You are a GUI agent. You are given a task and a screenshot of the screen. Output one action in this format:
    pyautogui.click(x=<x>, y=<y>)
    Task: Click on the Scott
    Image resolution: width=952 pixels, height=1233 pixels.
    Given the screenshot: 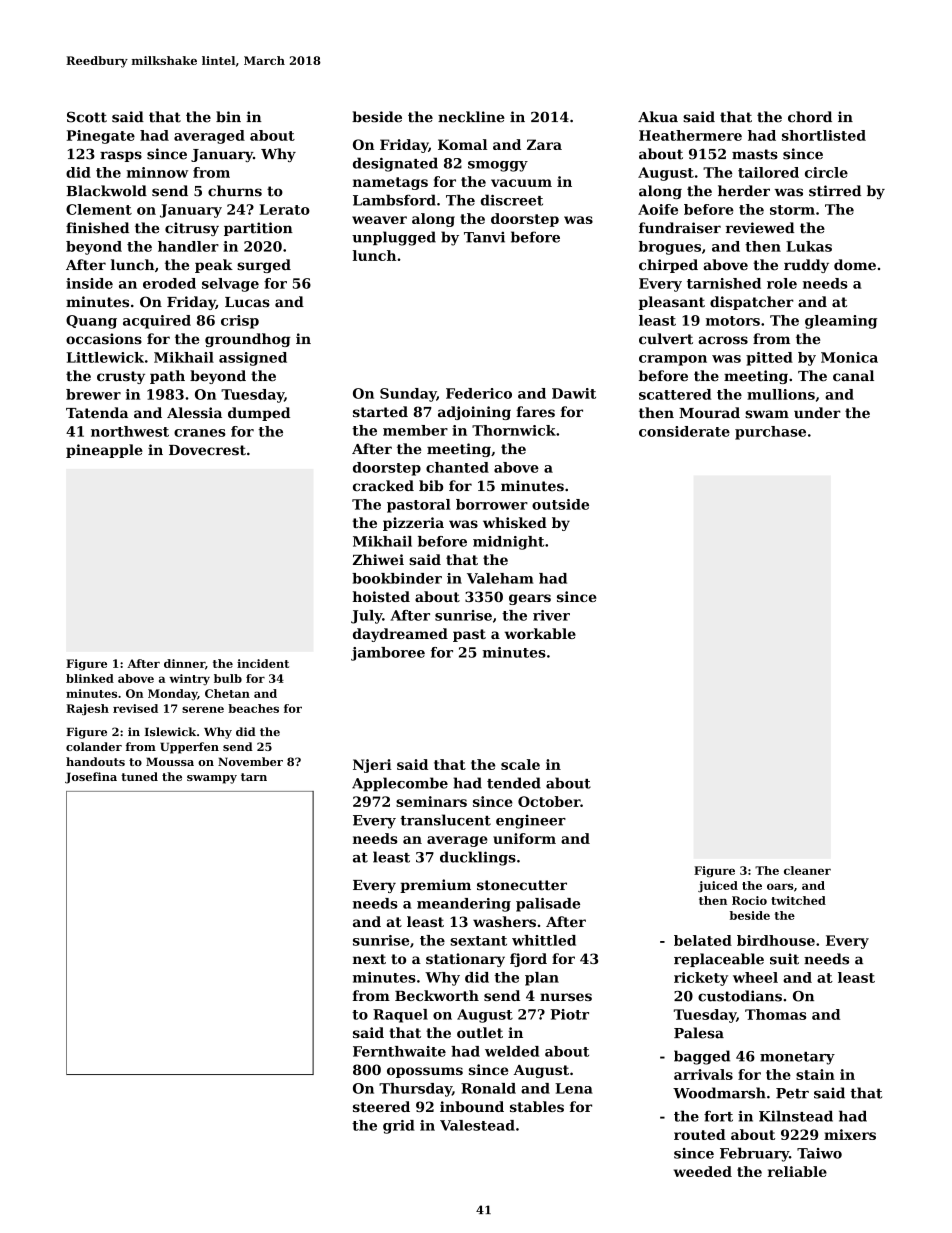 What is the action you would take?
    pyautogui.click(x=87, y=117)
